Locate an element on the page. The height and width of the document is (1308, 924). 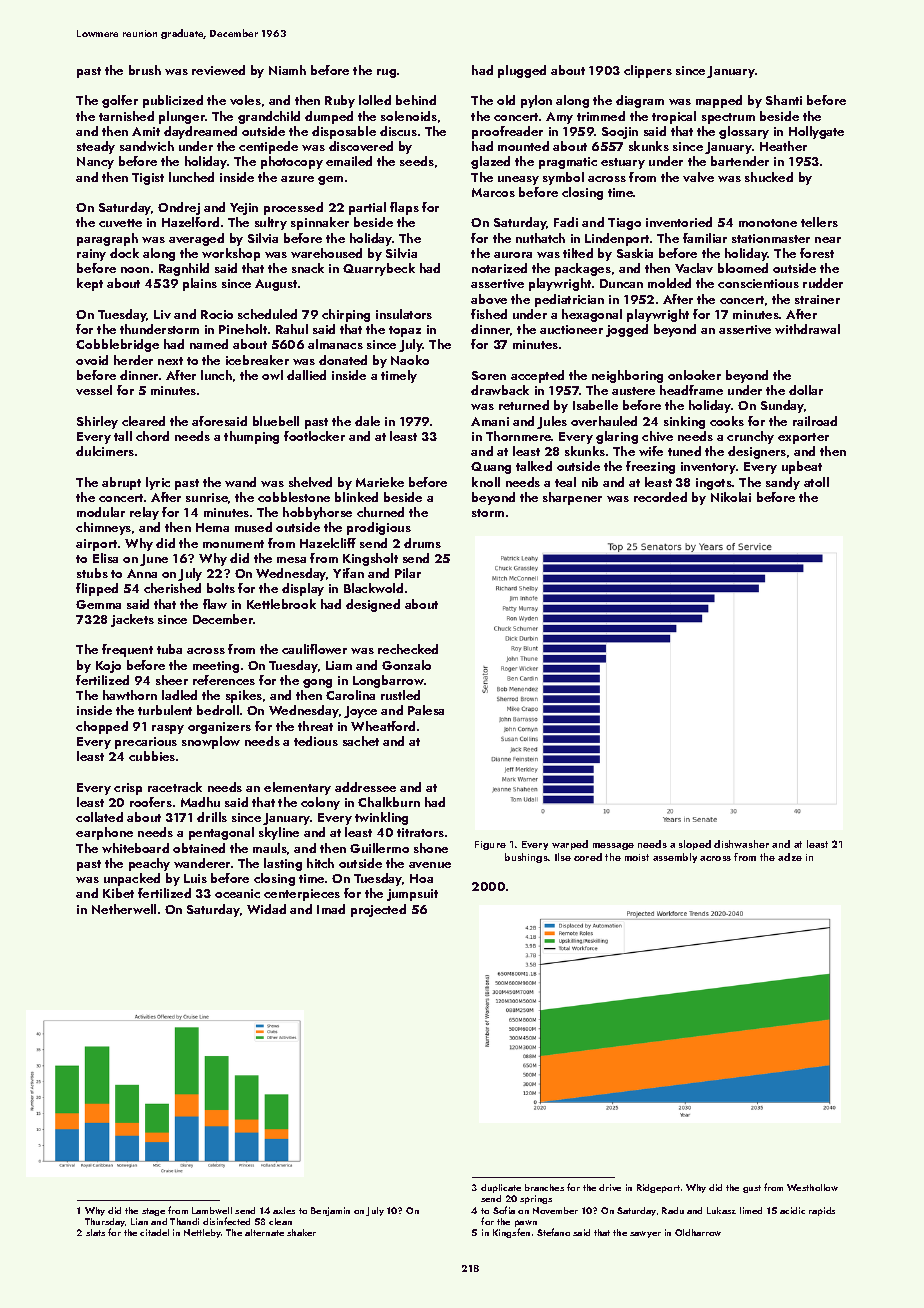
Gemma is located at coordinates (98, 604).
